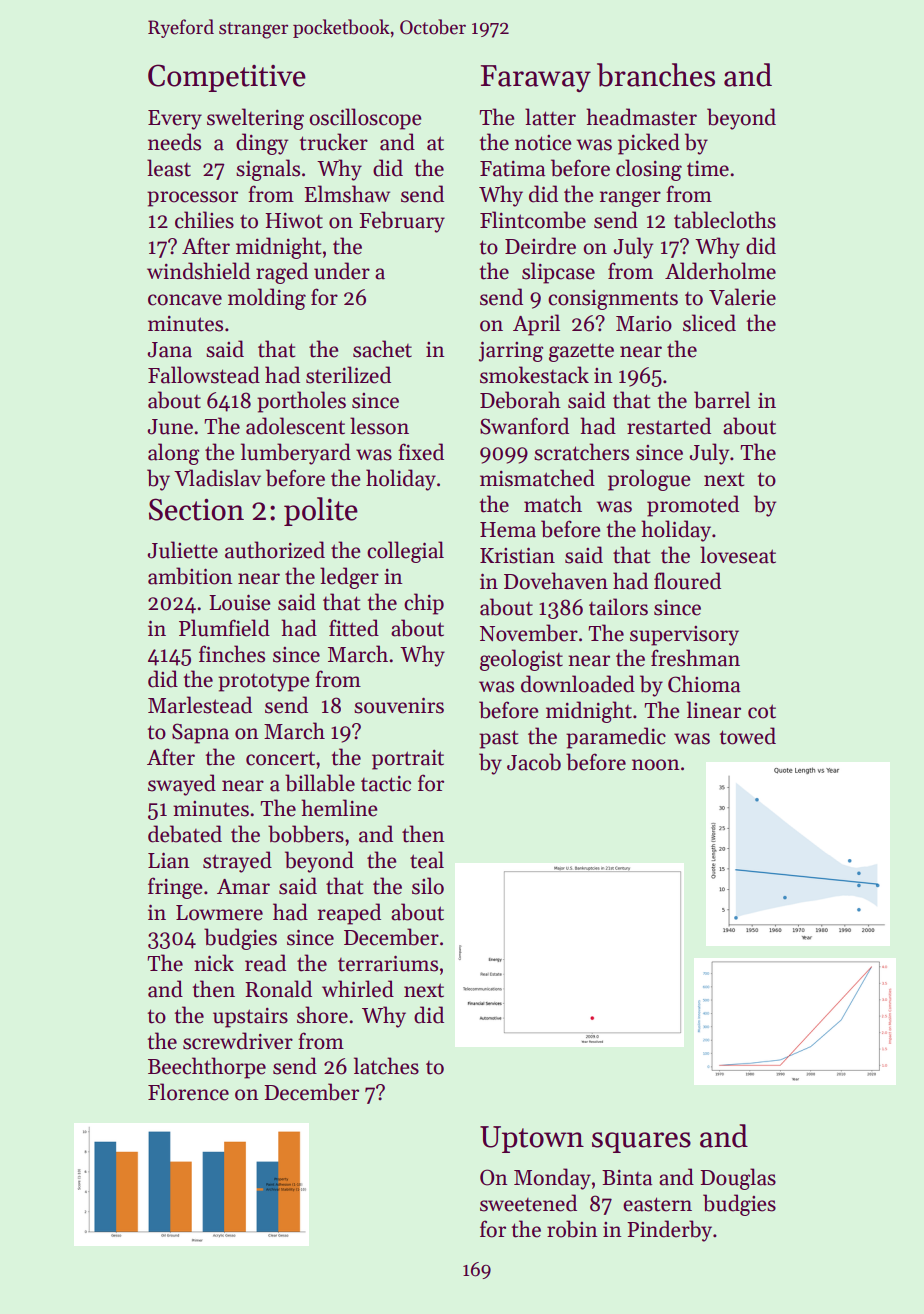  What do you see at coordinates (641, 1142) in the screenshot?
I see `squares` at bounding box center [641, 1142].
